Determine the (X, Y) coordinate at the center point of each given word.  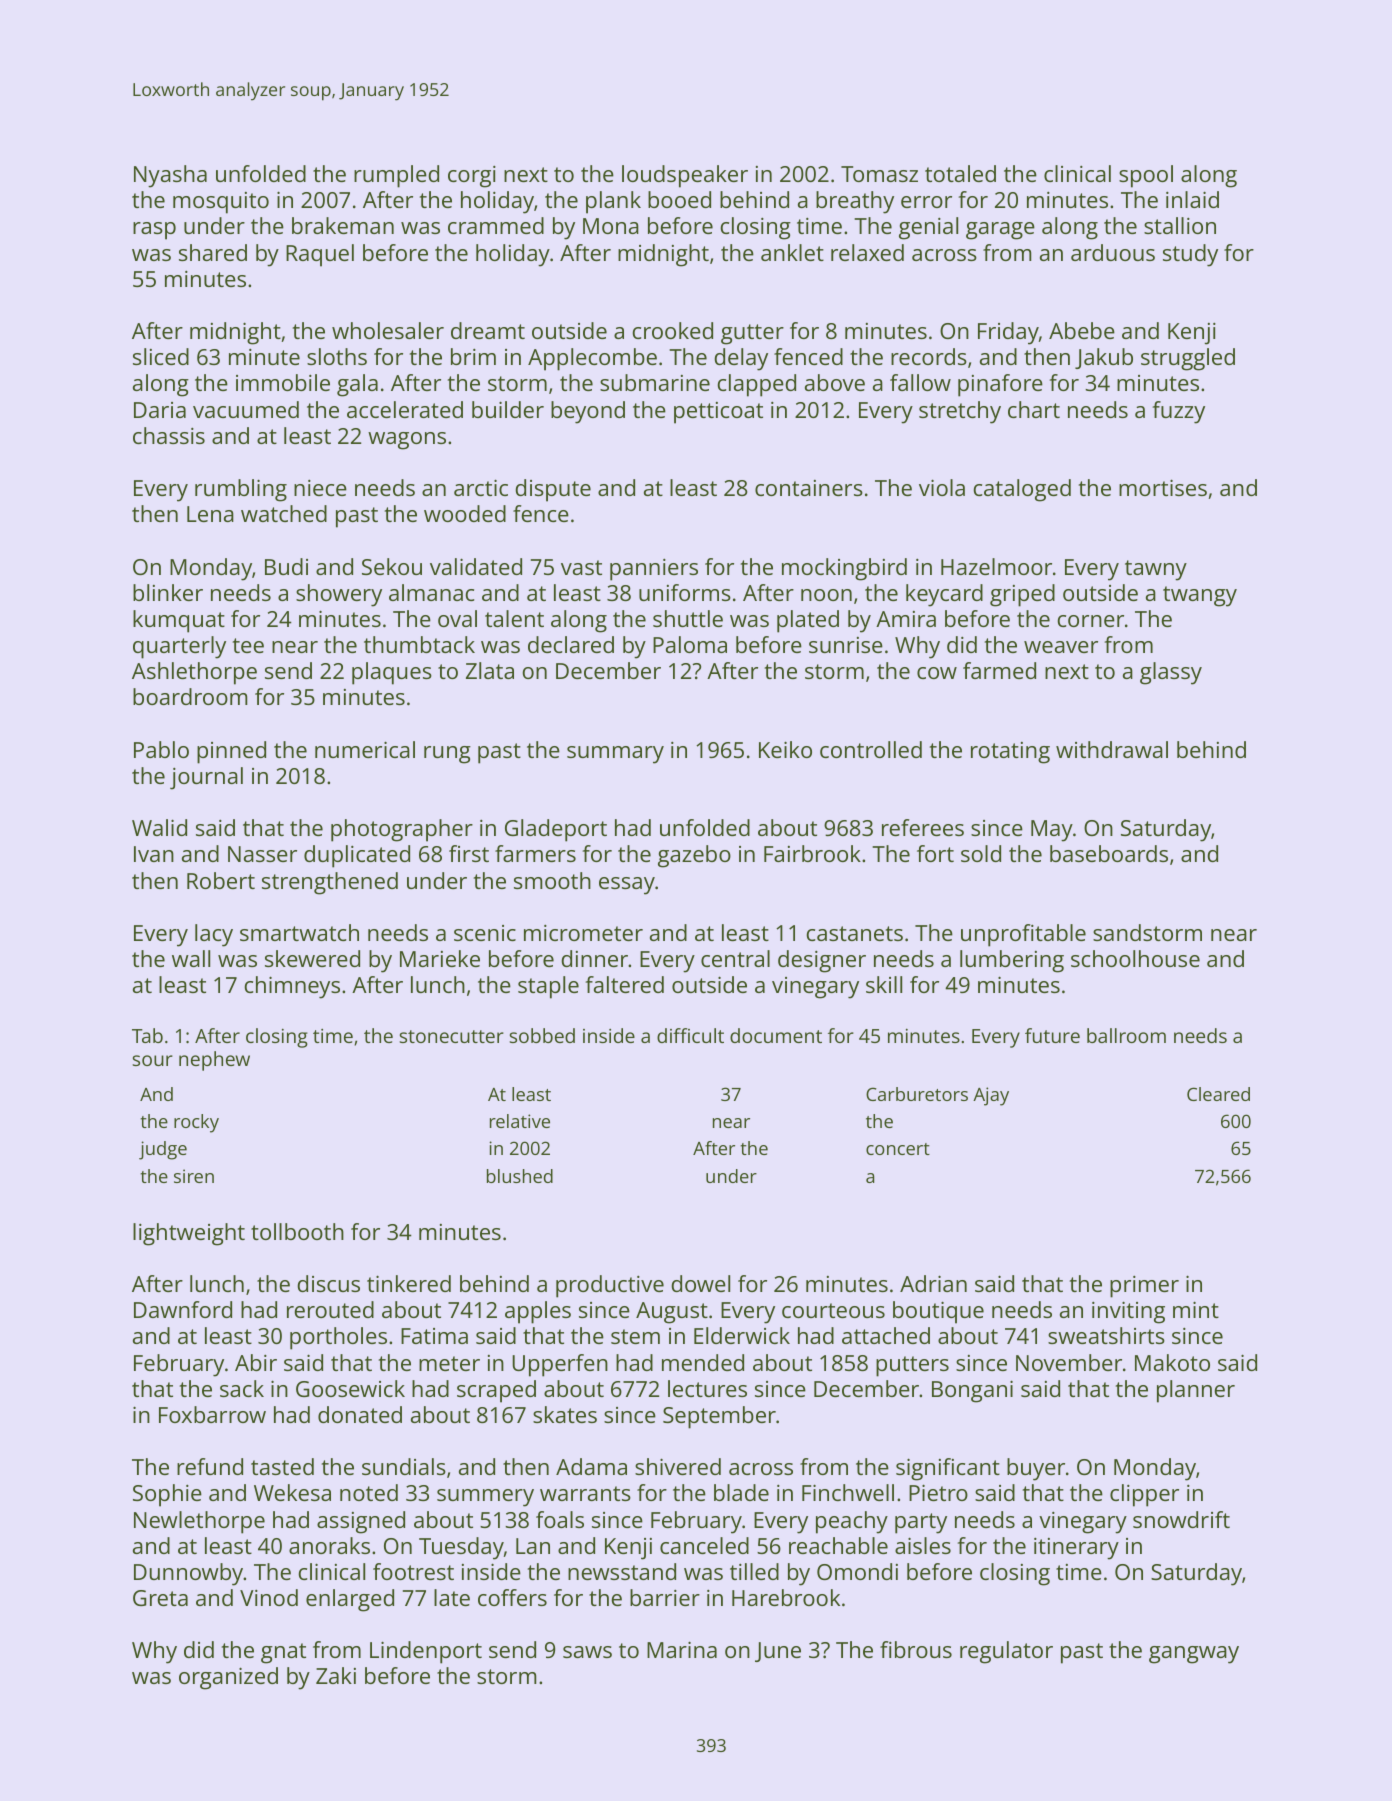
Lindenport (426, 1652)
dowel (701, 1283)
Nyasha (170, 176)
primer (1144, 1287)
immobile (283, 382)
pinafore (1000, 385)
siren (194, 1176)
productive (610, 1286)
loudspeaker (685, 176)
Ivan (154, 854)
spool (1146, 176)
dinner (595, 958)
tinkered (409, 1283)
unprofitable (1023, 935)
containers (809, 488)
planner (1196, 1391)
